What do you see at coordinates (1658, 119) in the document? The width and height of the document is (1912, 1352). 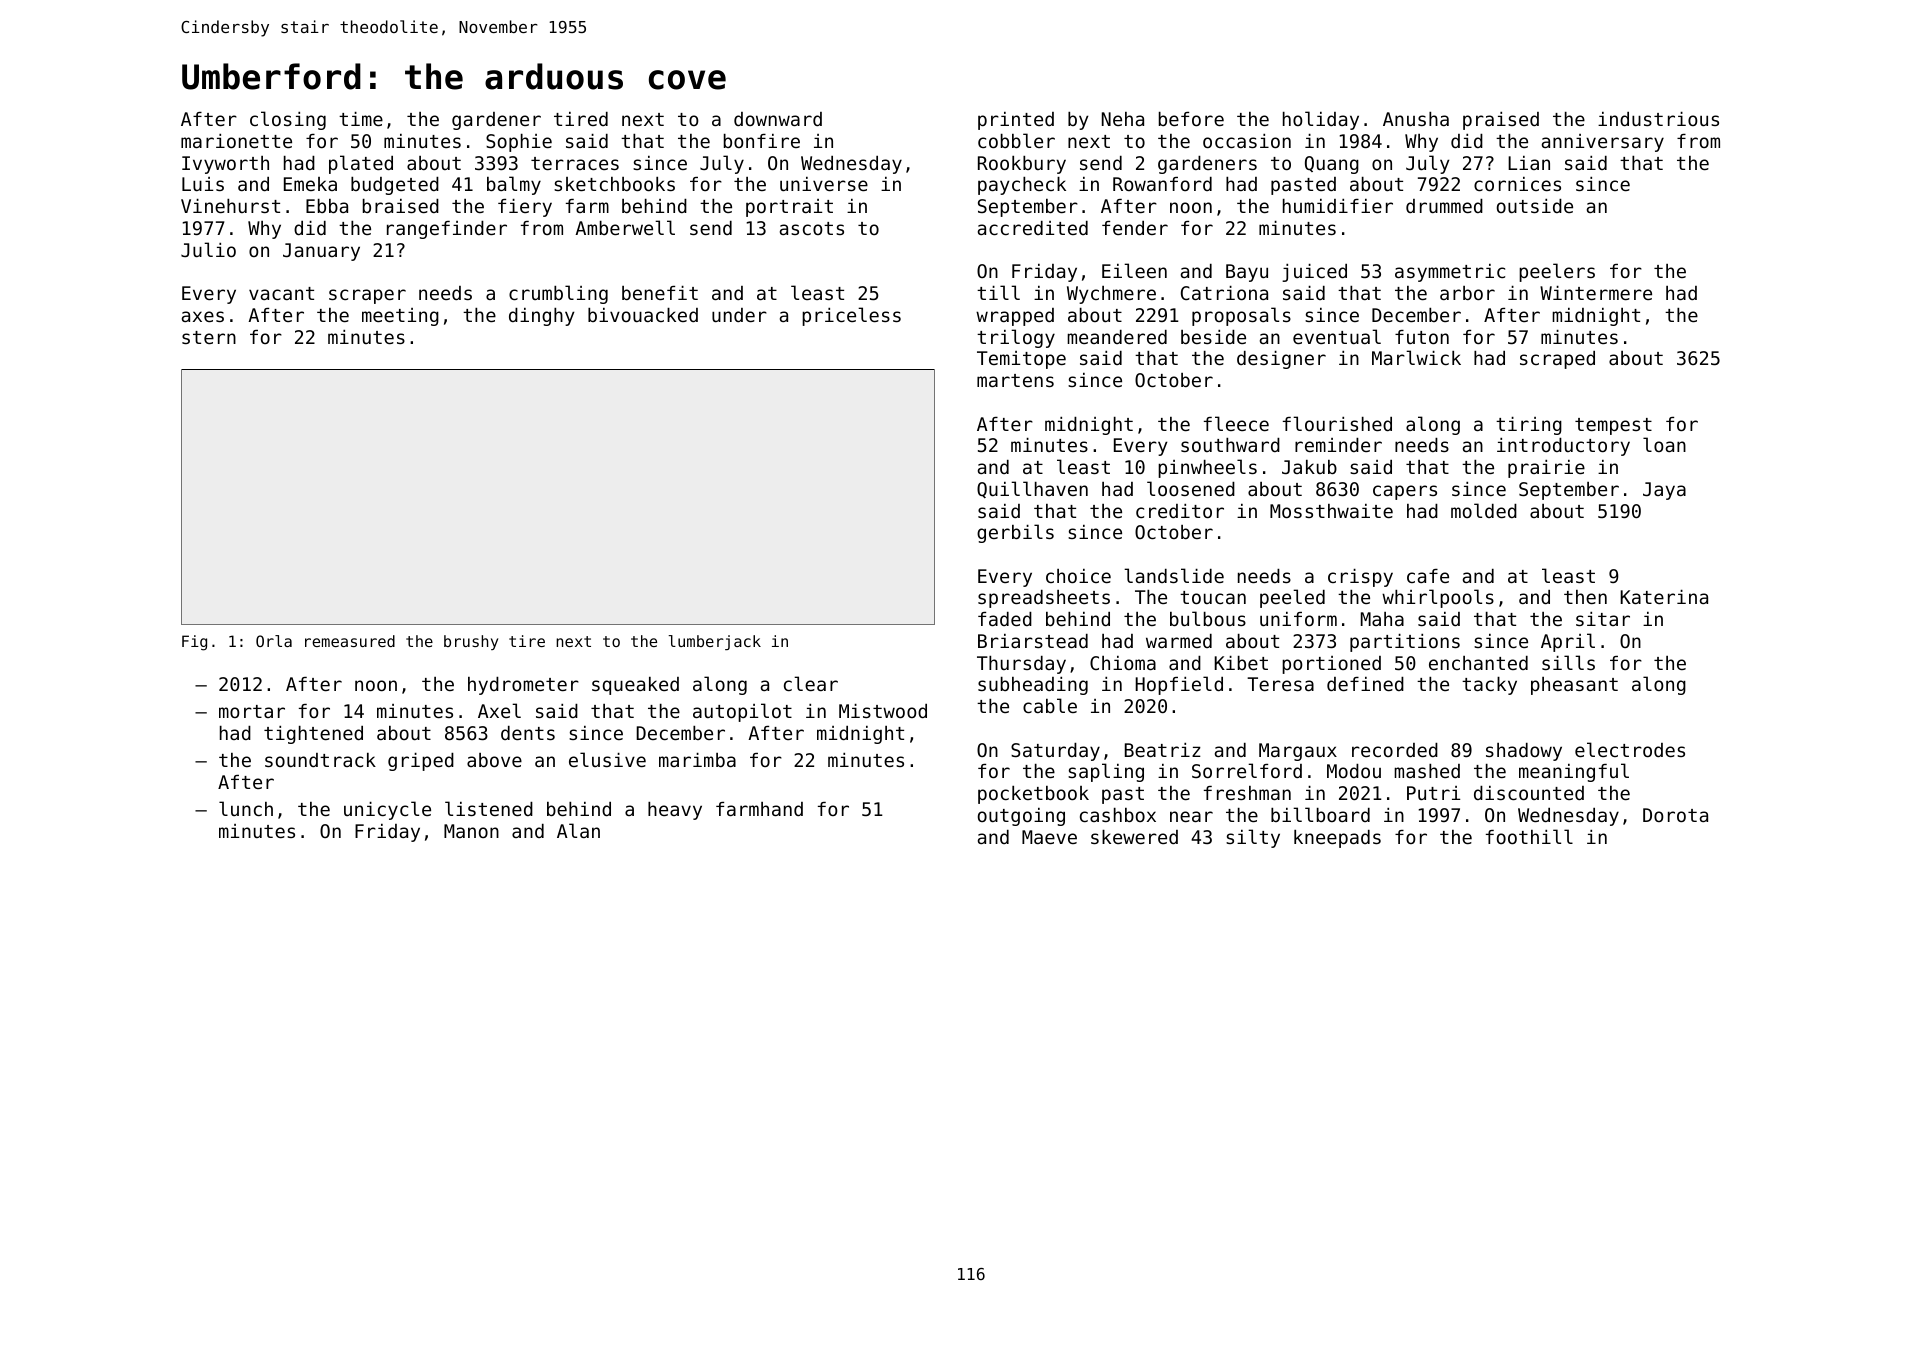 I see `industrious` at bounding box center [1658, 119].
